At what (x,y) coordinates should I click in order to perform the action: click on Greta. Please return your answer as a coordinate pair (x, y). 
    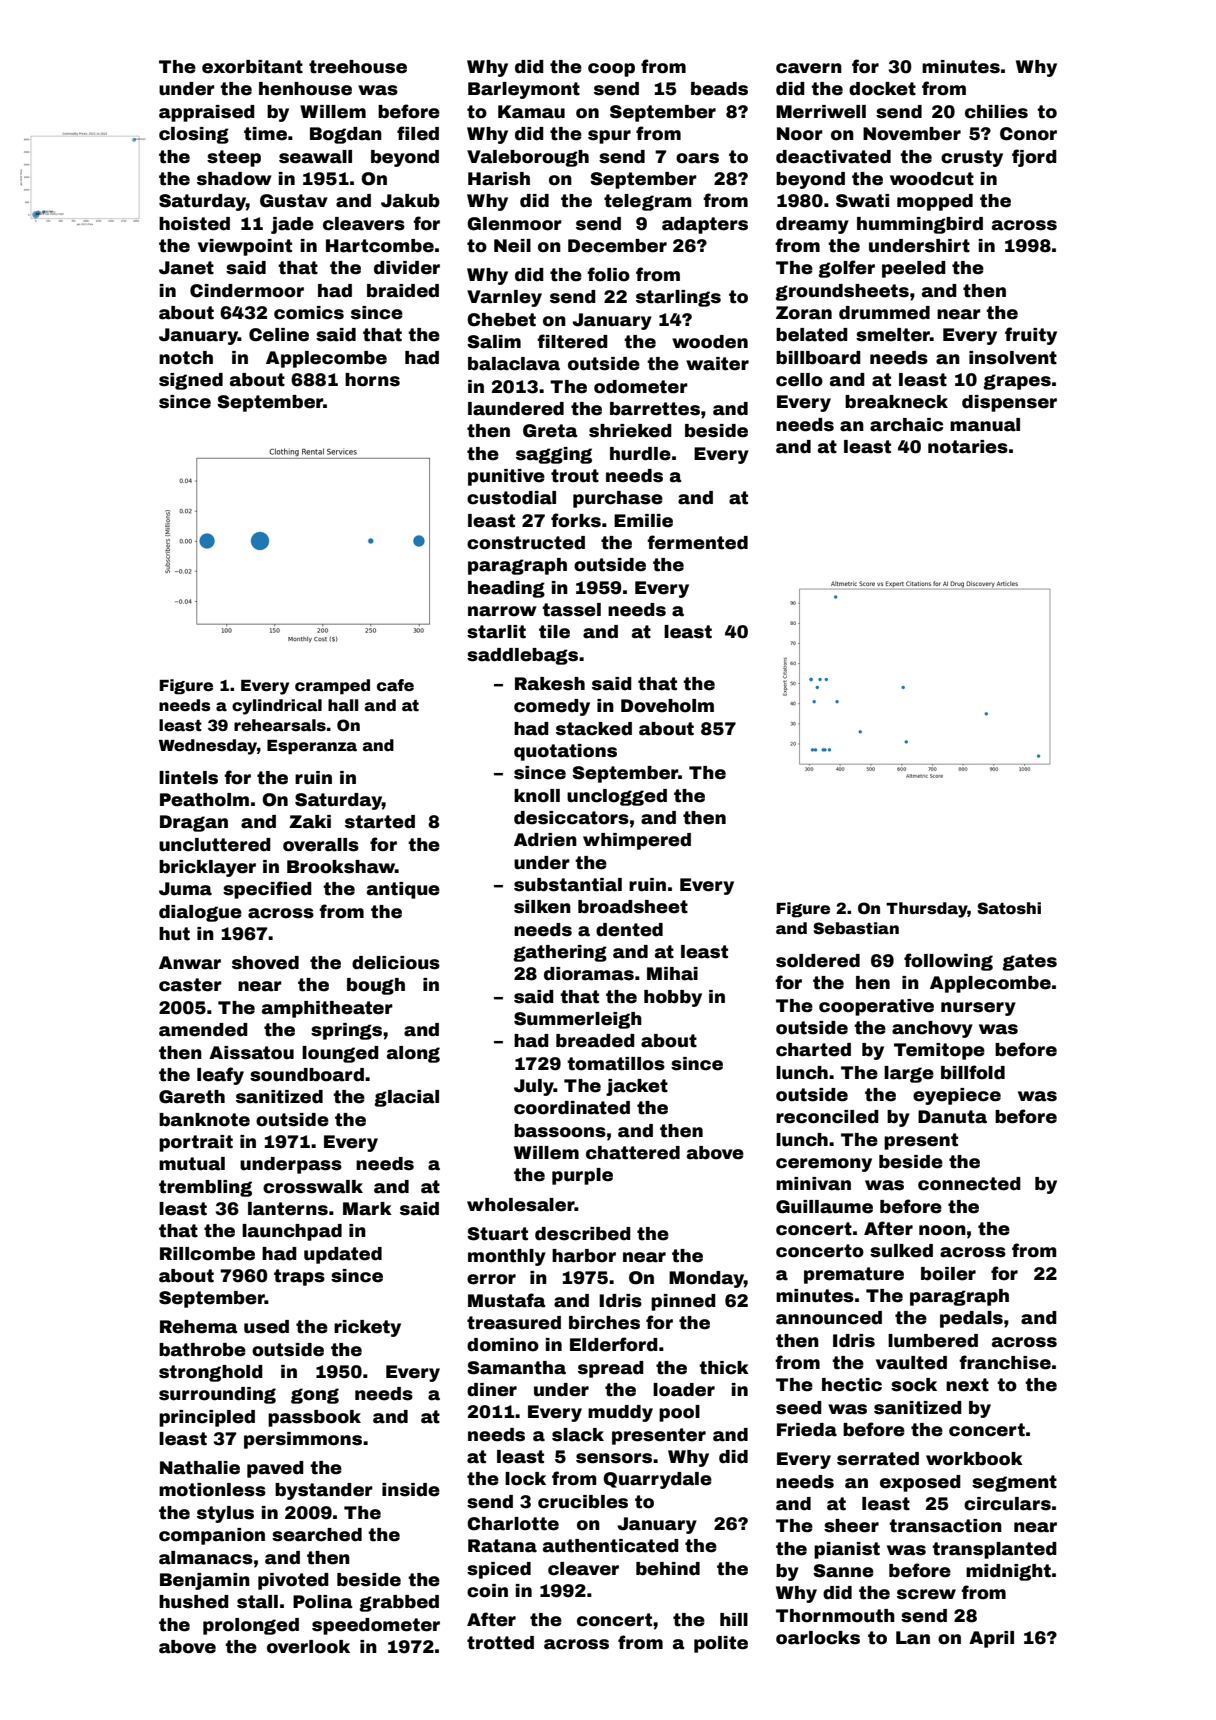
    Looking at the image, I should click on (550, 431).
